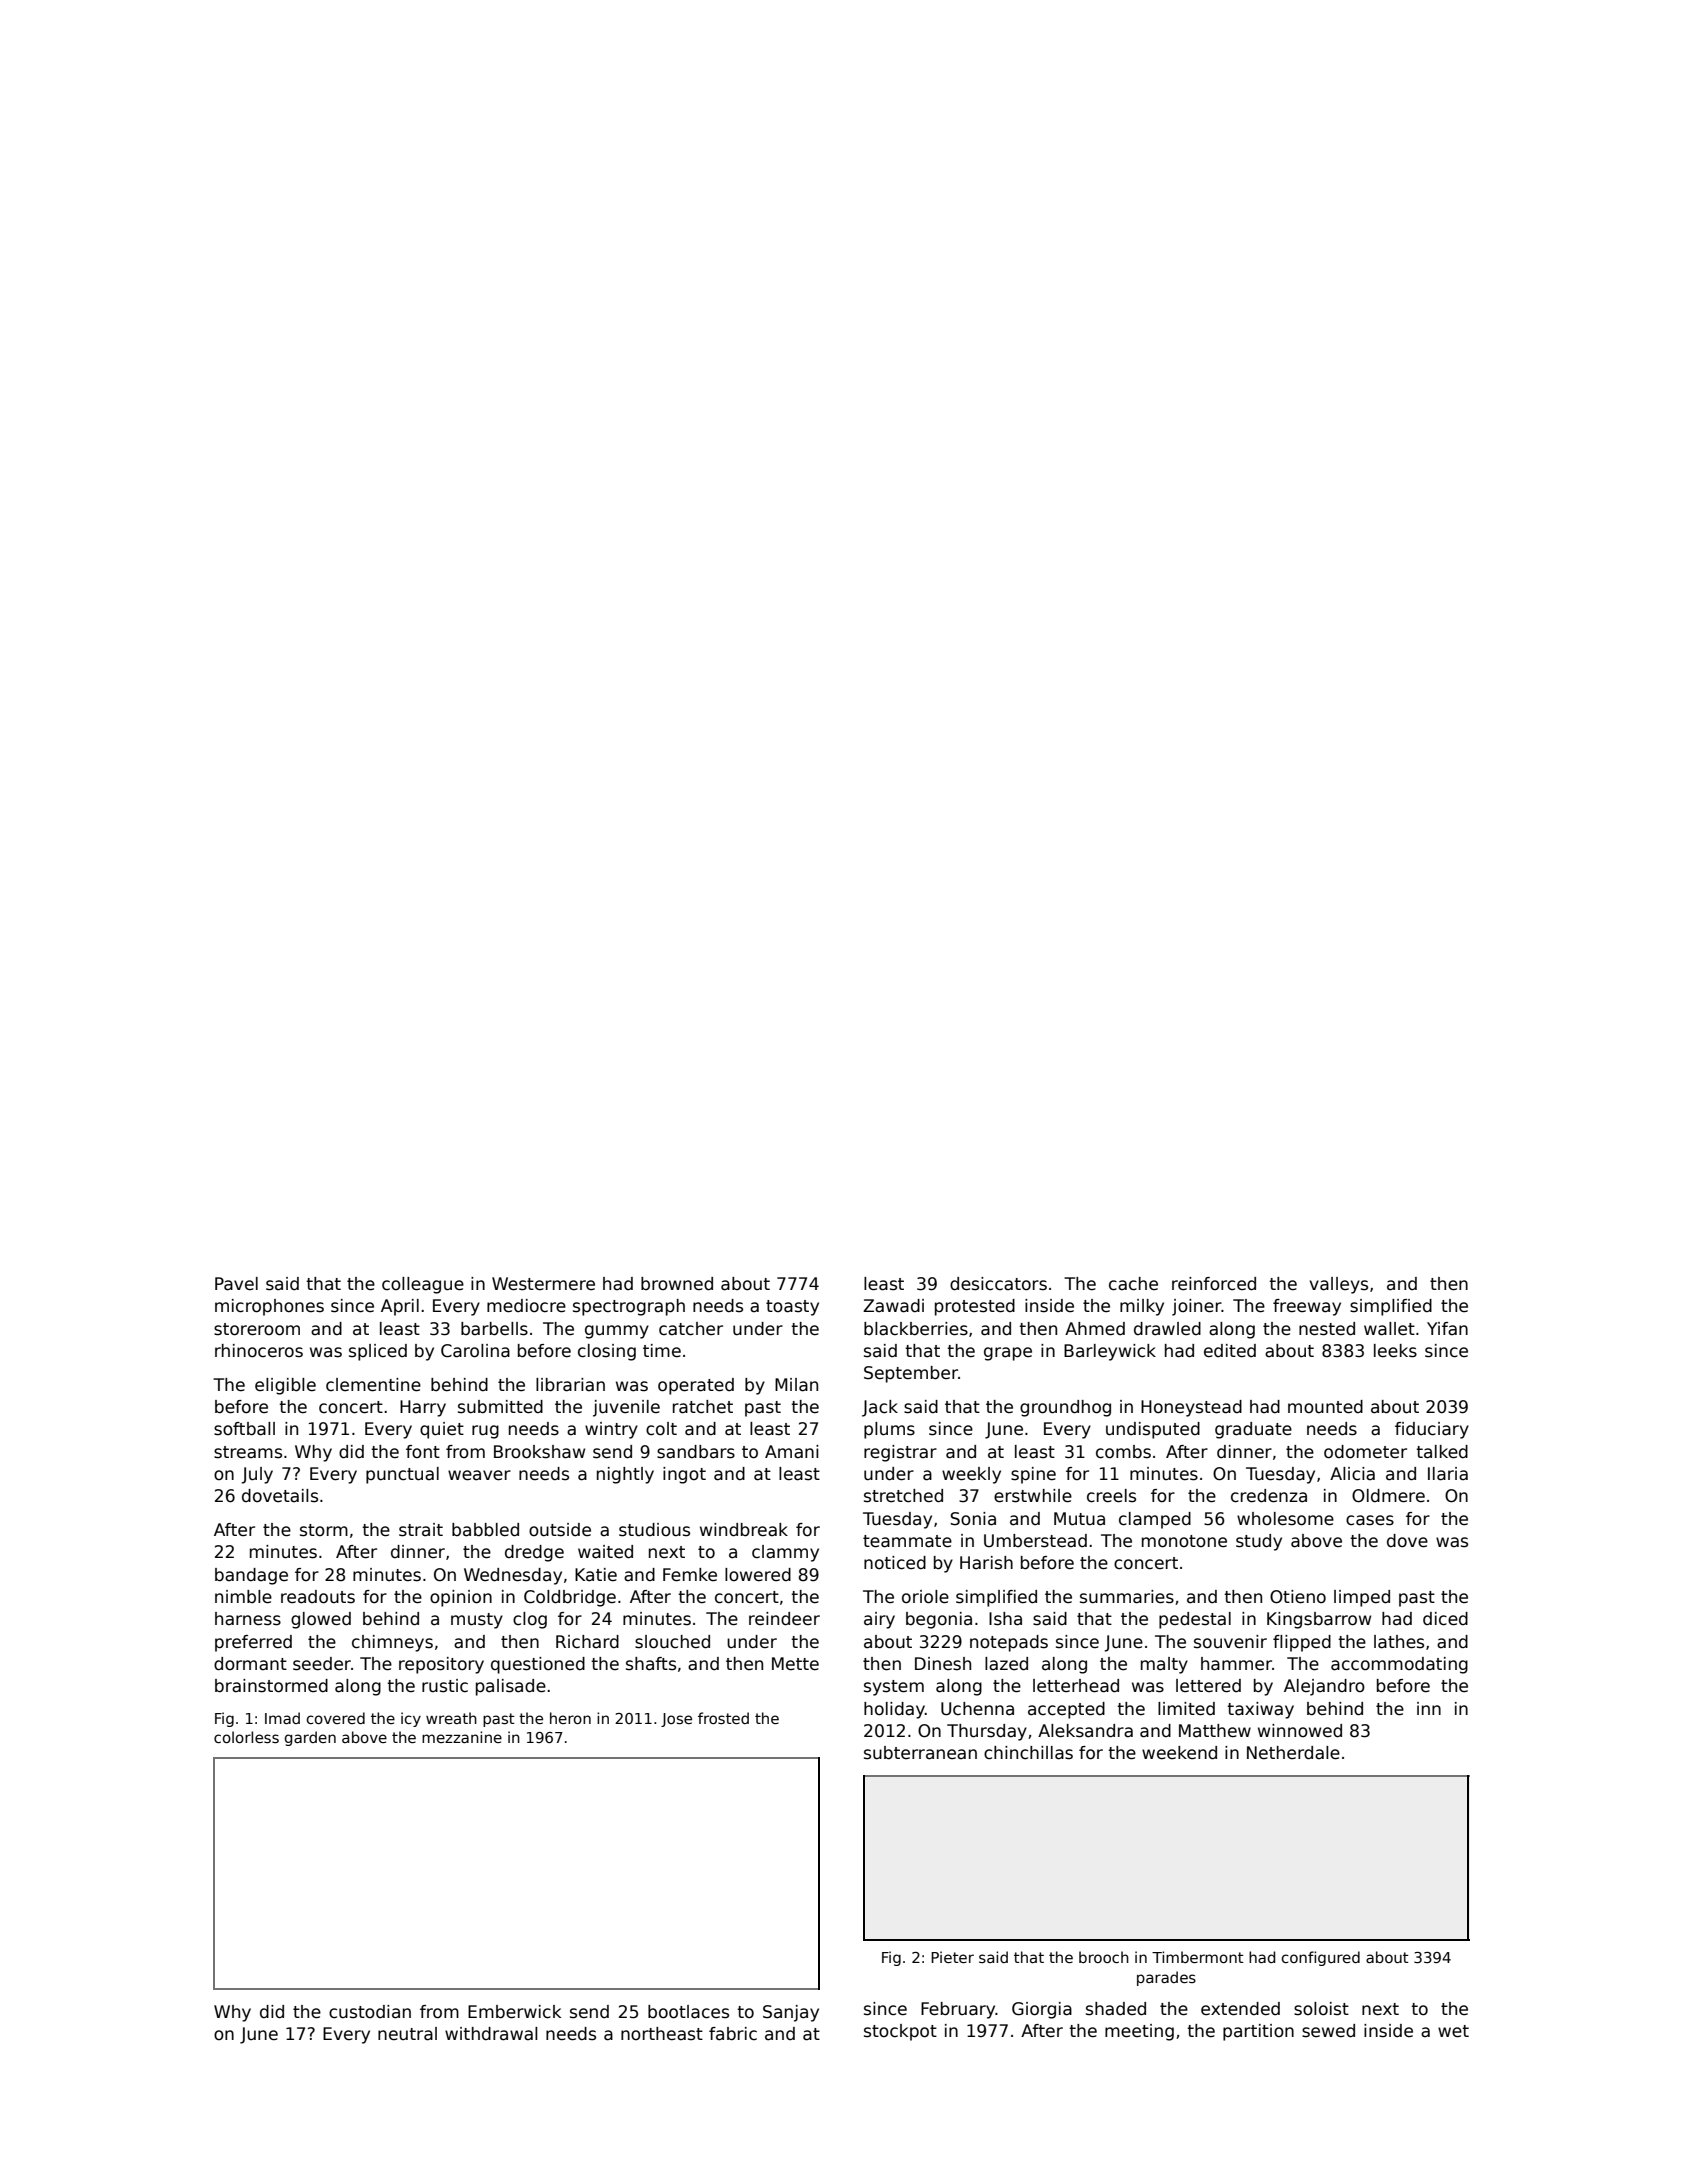  I want to click on frosted, so click(723, 1718).
